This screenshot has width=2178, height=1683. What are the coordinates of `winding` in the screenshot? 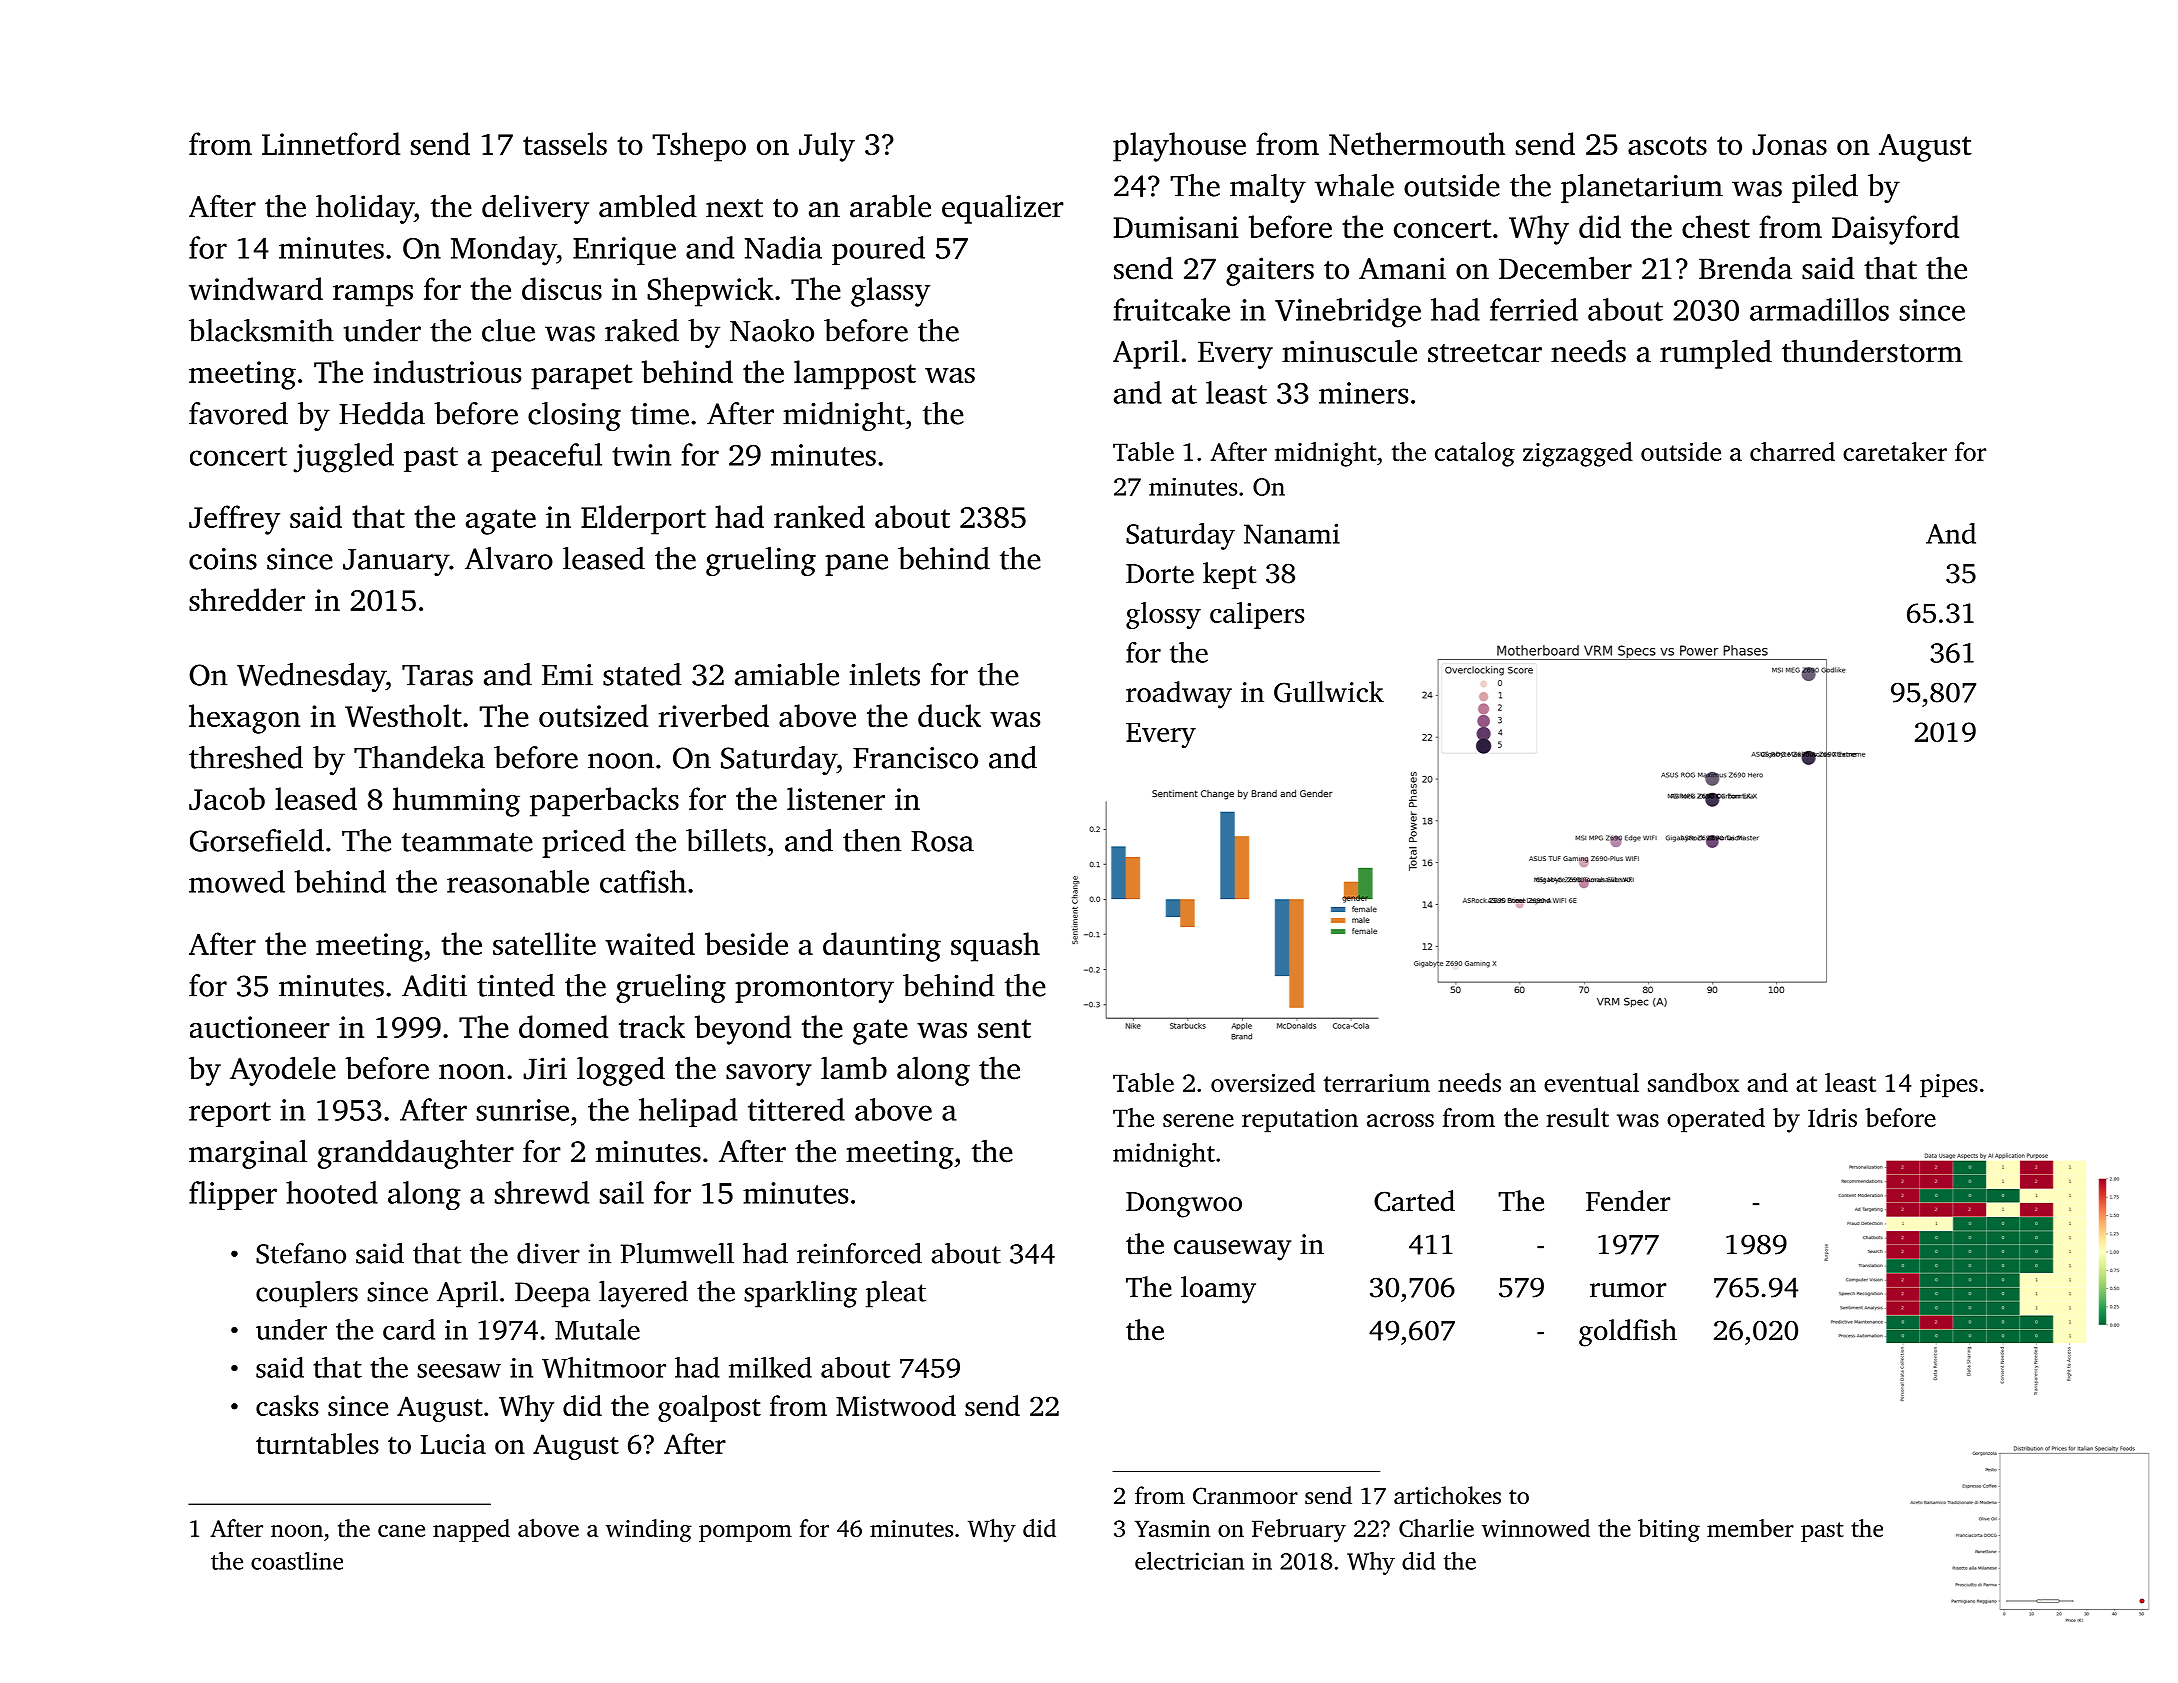 It's located at (649, 1530).
